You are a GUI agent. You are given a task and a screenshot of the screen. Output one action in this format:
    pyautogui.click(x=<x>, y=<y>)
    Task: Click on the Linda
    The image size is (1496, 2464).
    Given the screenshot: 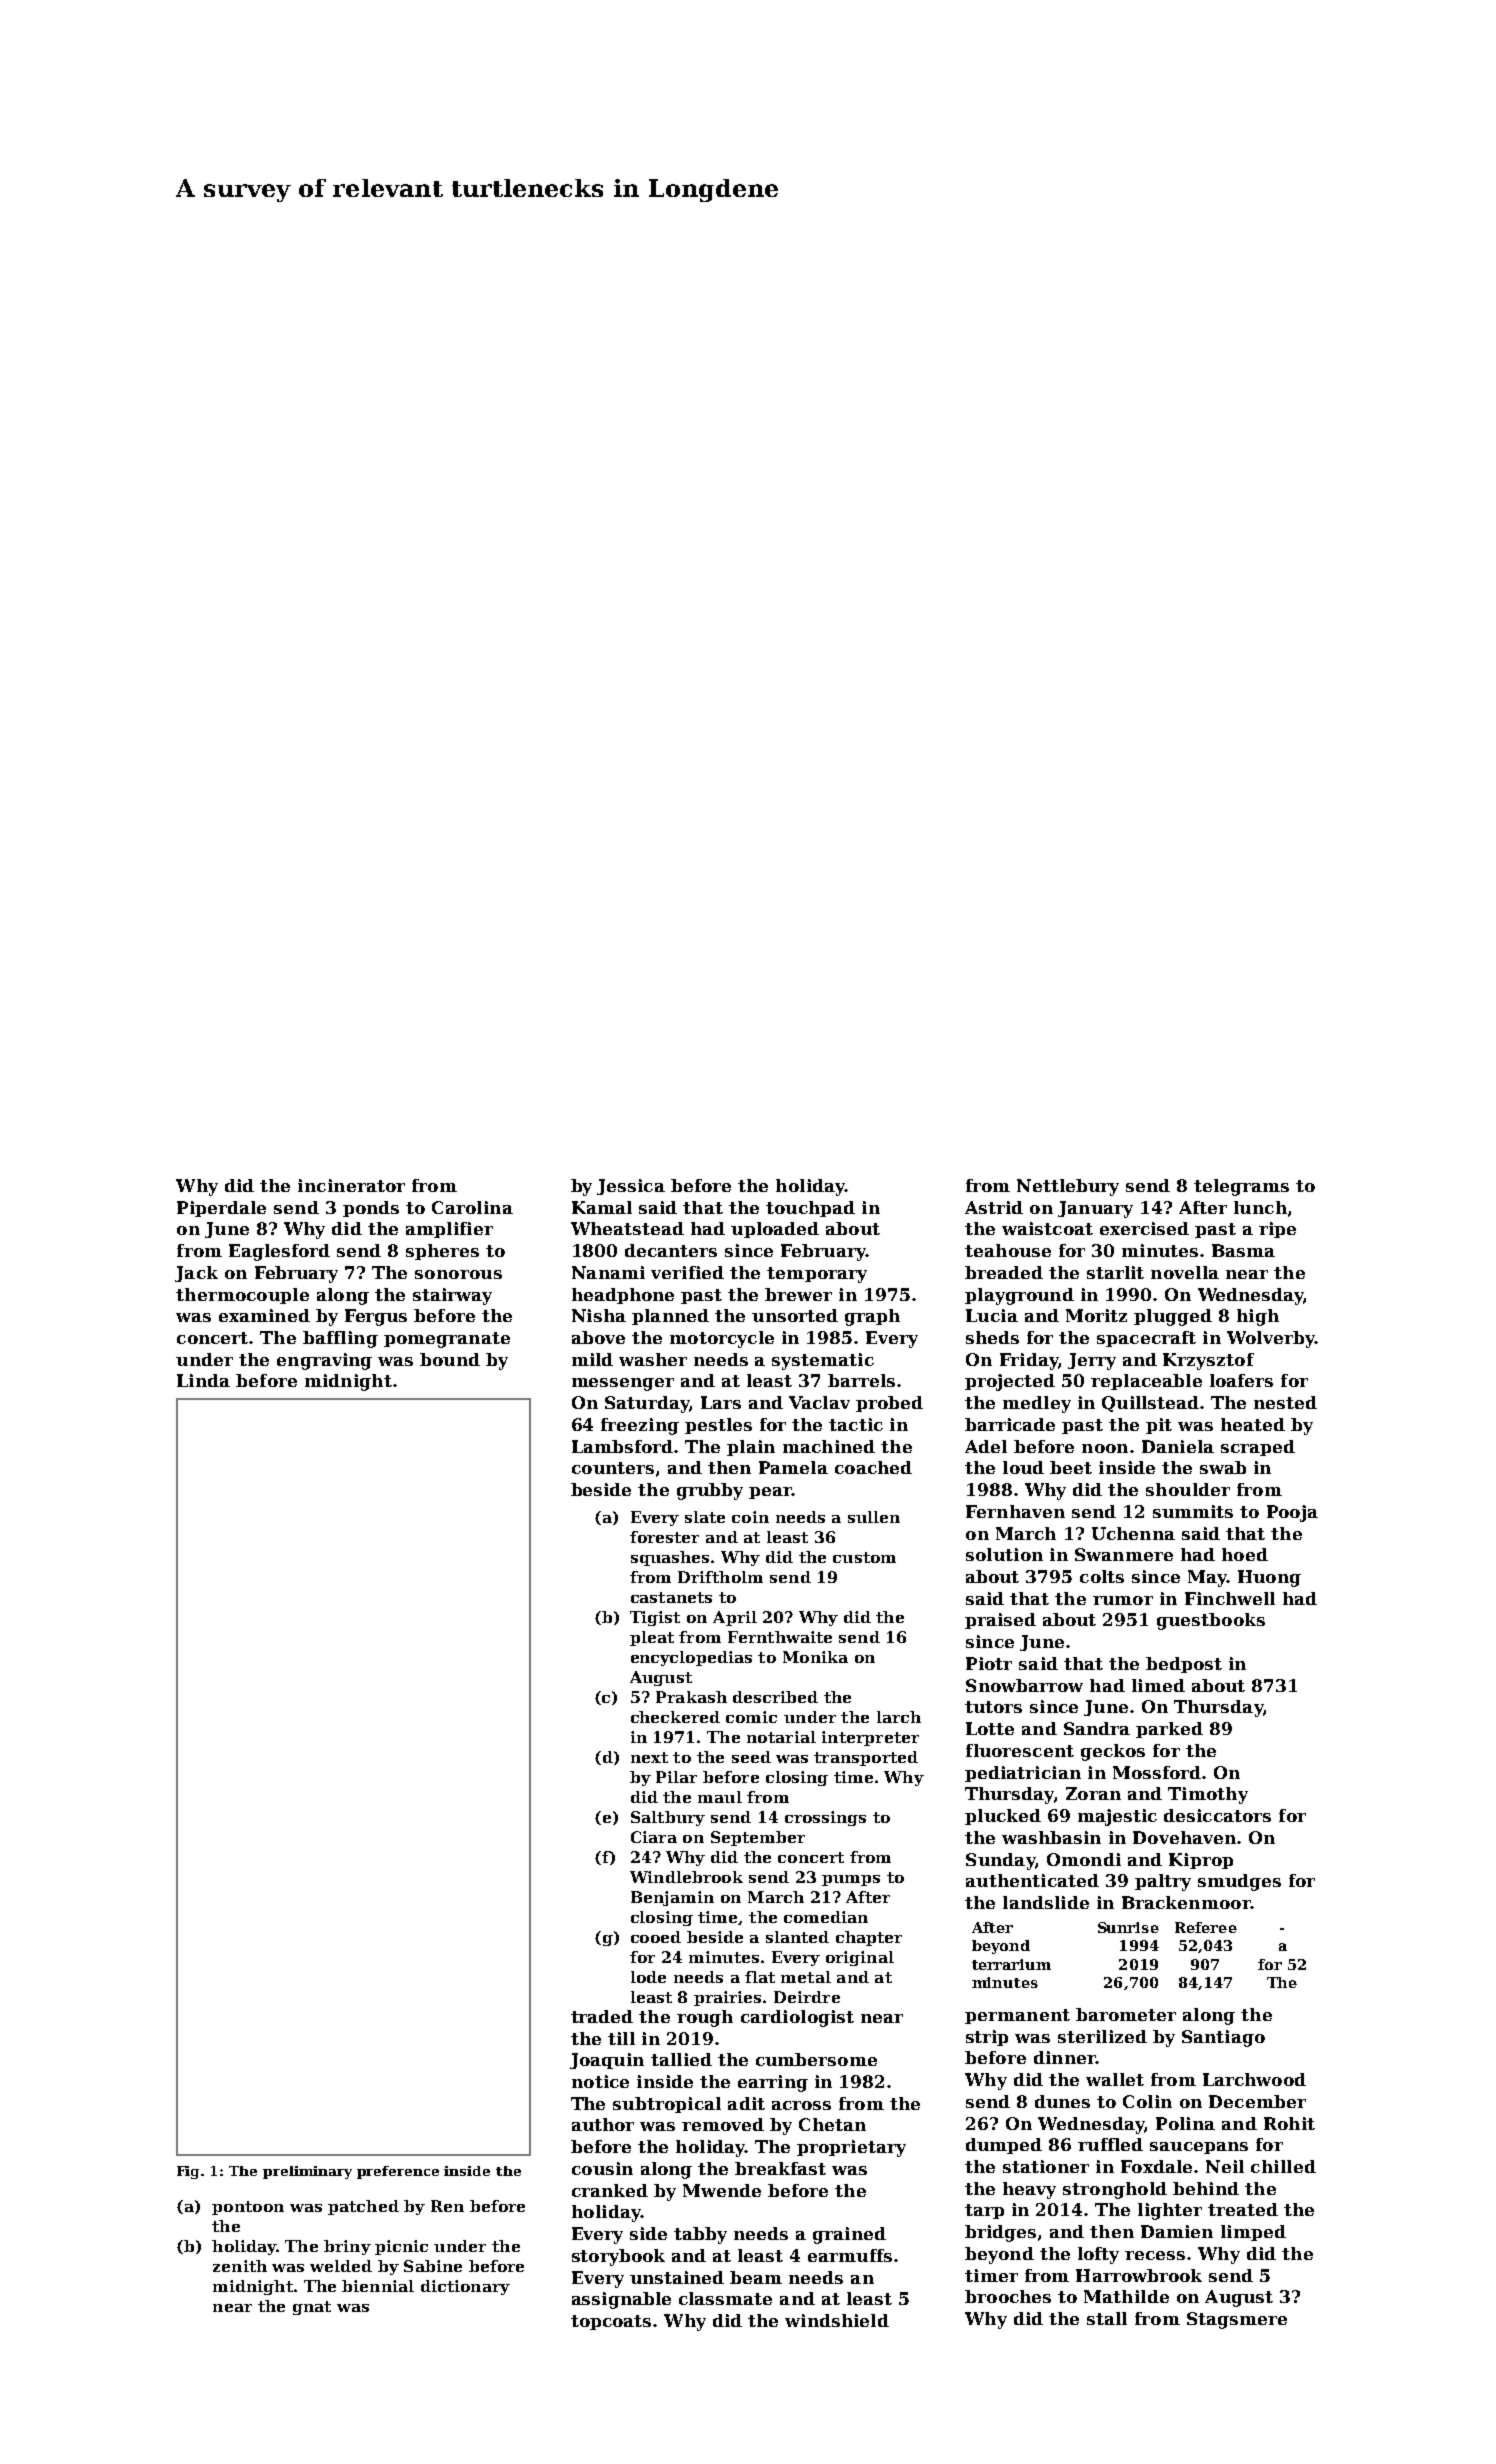 What is the action you would take?
    pyautogui.click(x=203, y=1380)
